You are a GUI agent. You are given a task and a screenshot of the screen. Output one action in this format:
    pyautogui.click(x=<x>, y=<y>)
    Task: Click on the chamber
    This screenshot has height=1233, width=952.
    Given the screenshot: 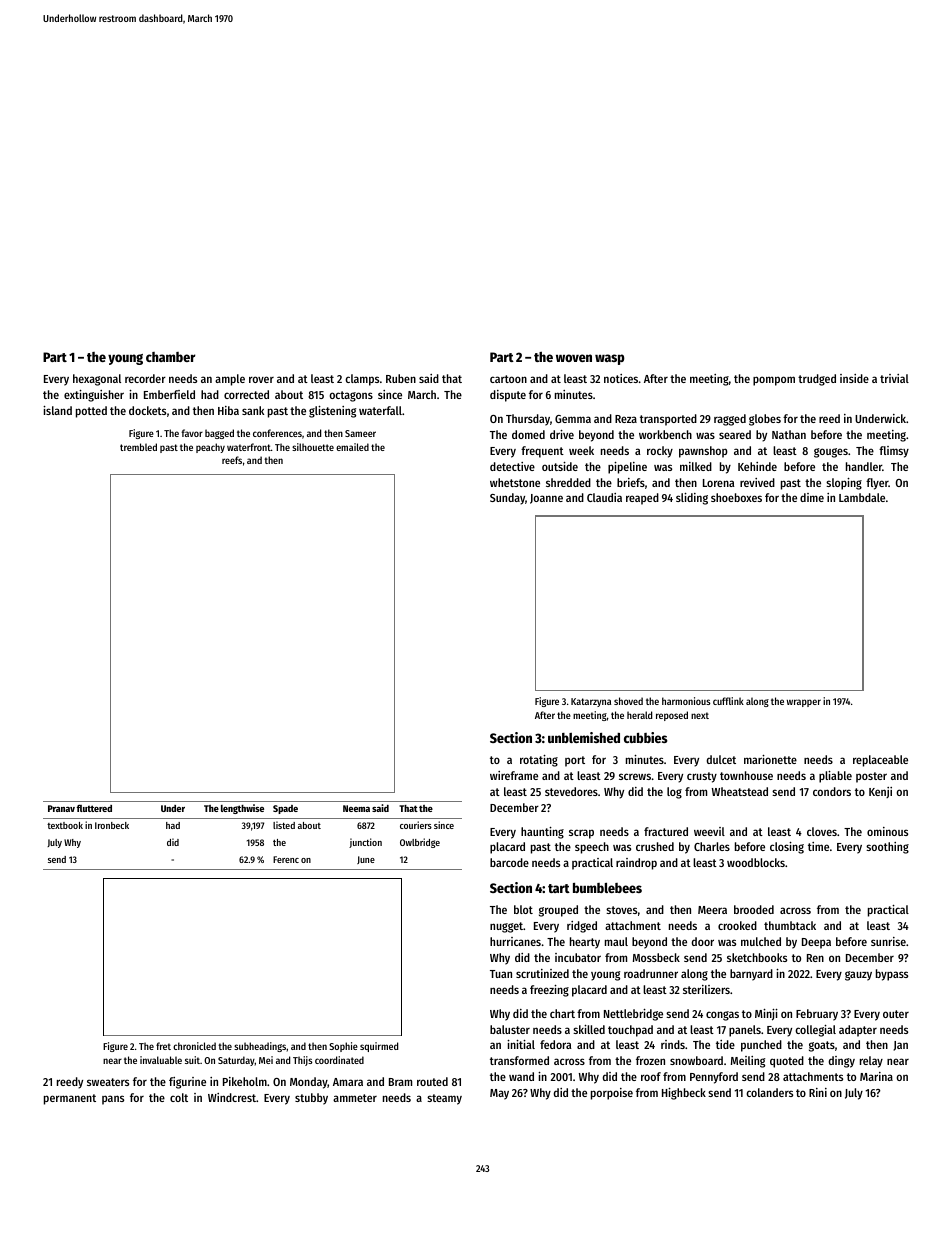 What is the action you would take?
    pyautogui.click(x=171, y=357)
